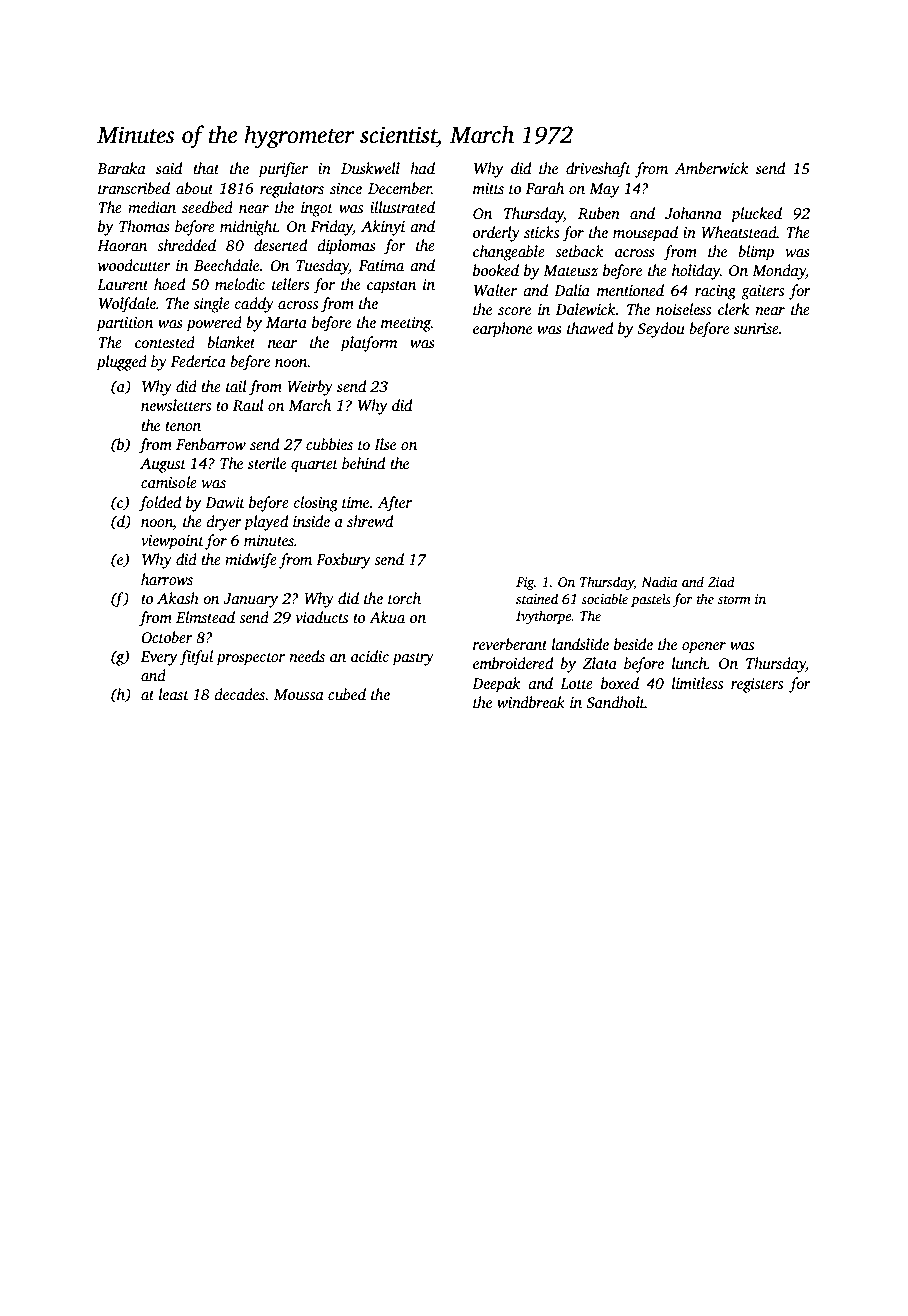 This screenshot has height=1316, width=908. What do you see at coordinates (167, 637) in the screenshot?
I see `October` at bounding box center [167, 637].
